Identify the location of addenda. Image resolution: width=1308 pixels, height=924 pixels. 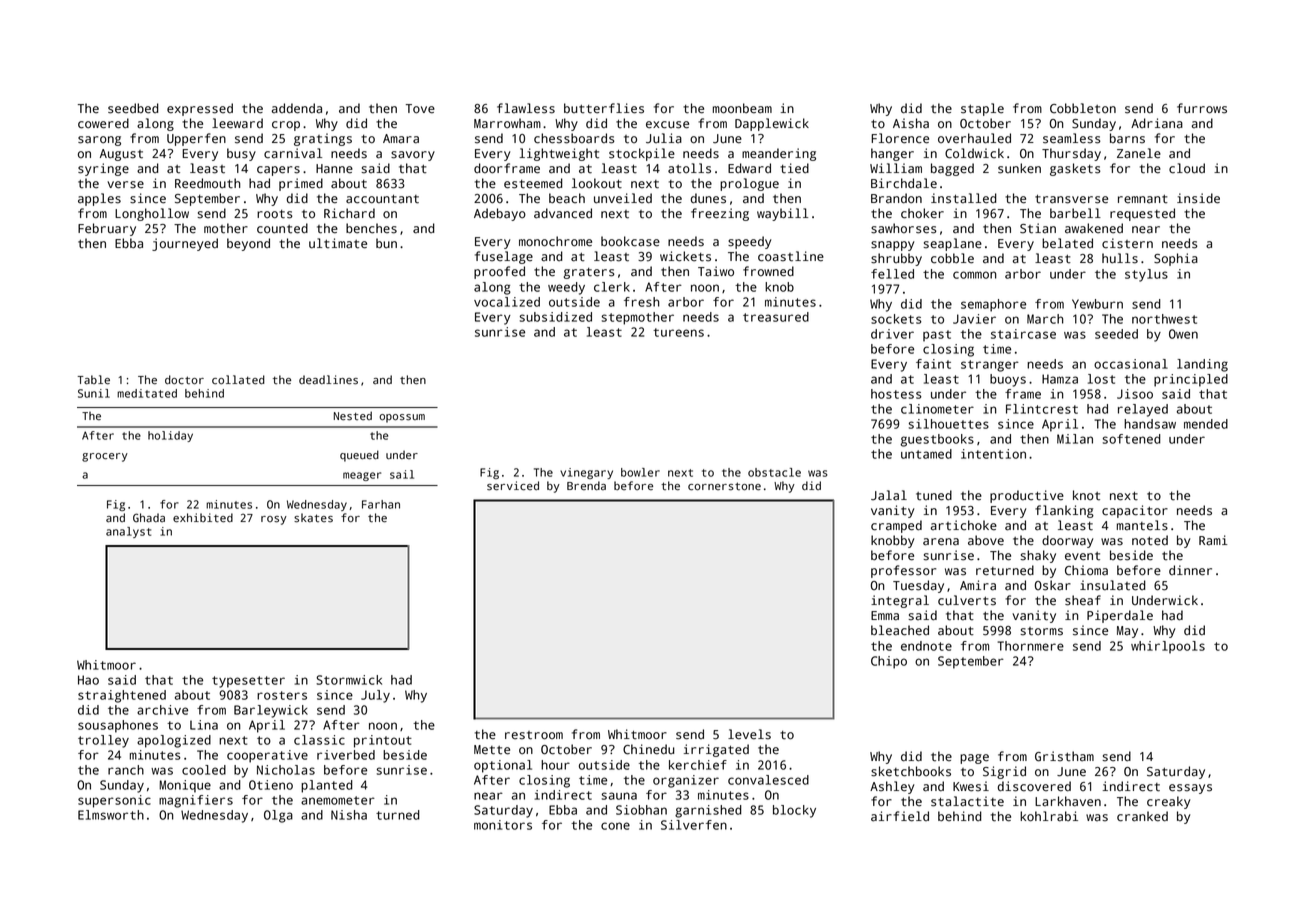
(297, 108).
